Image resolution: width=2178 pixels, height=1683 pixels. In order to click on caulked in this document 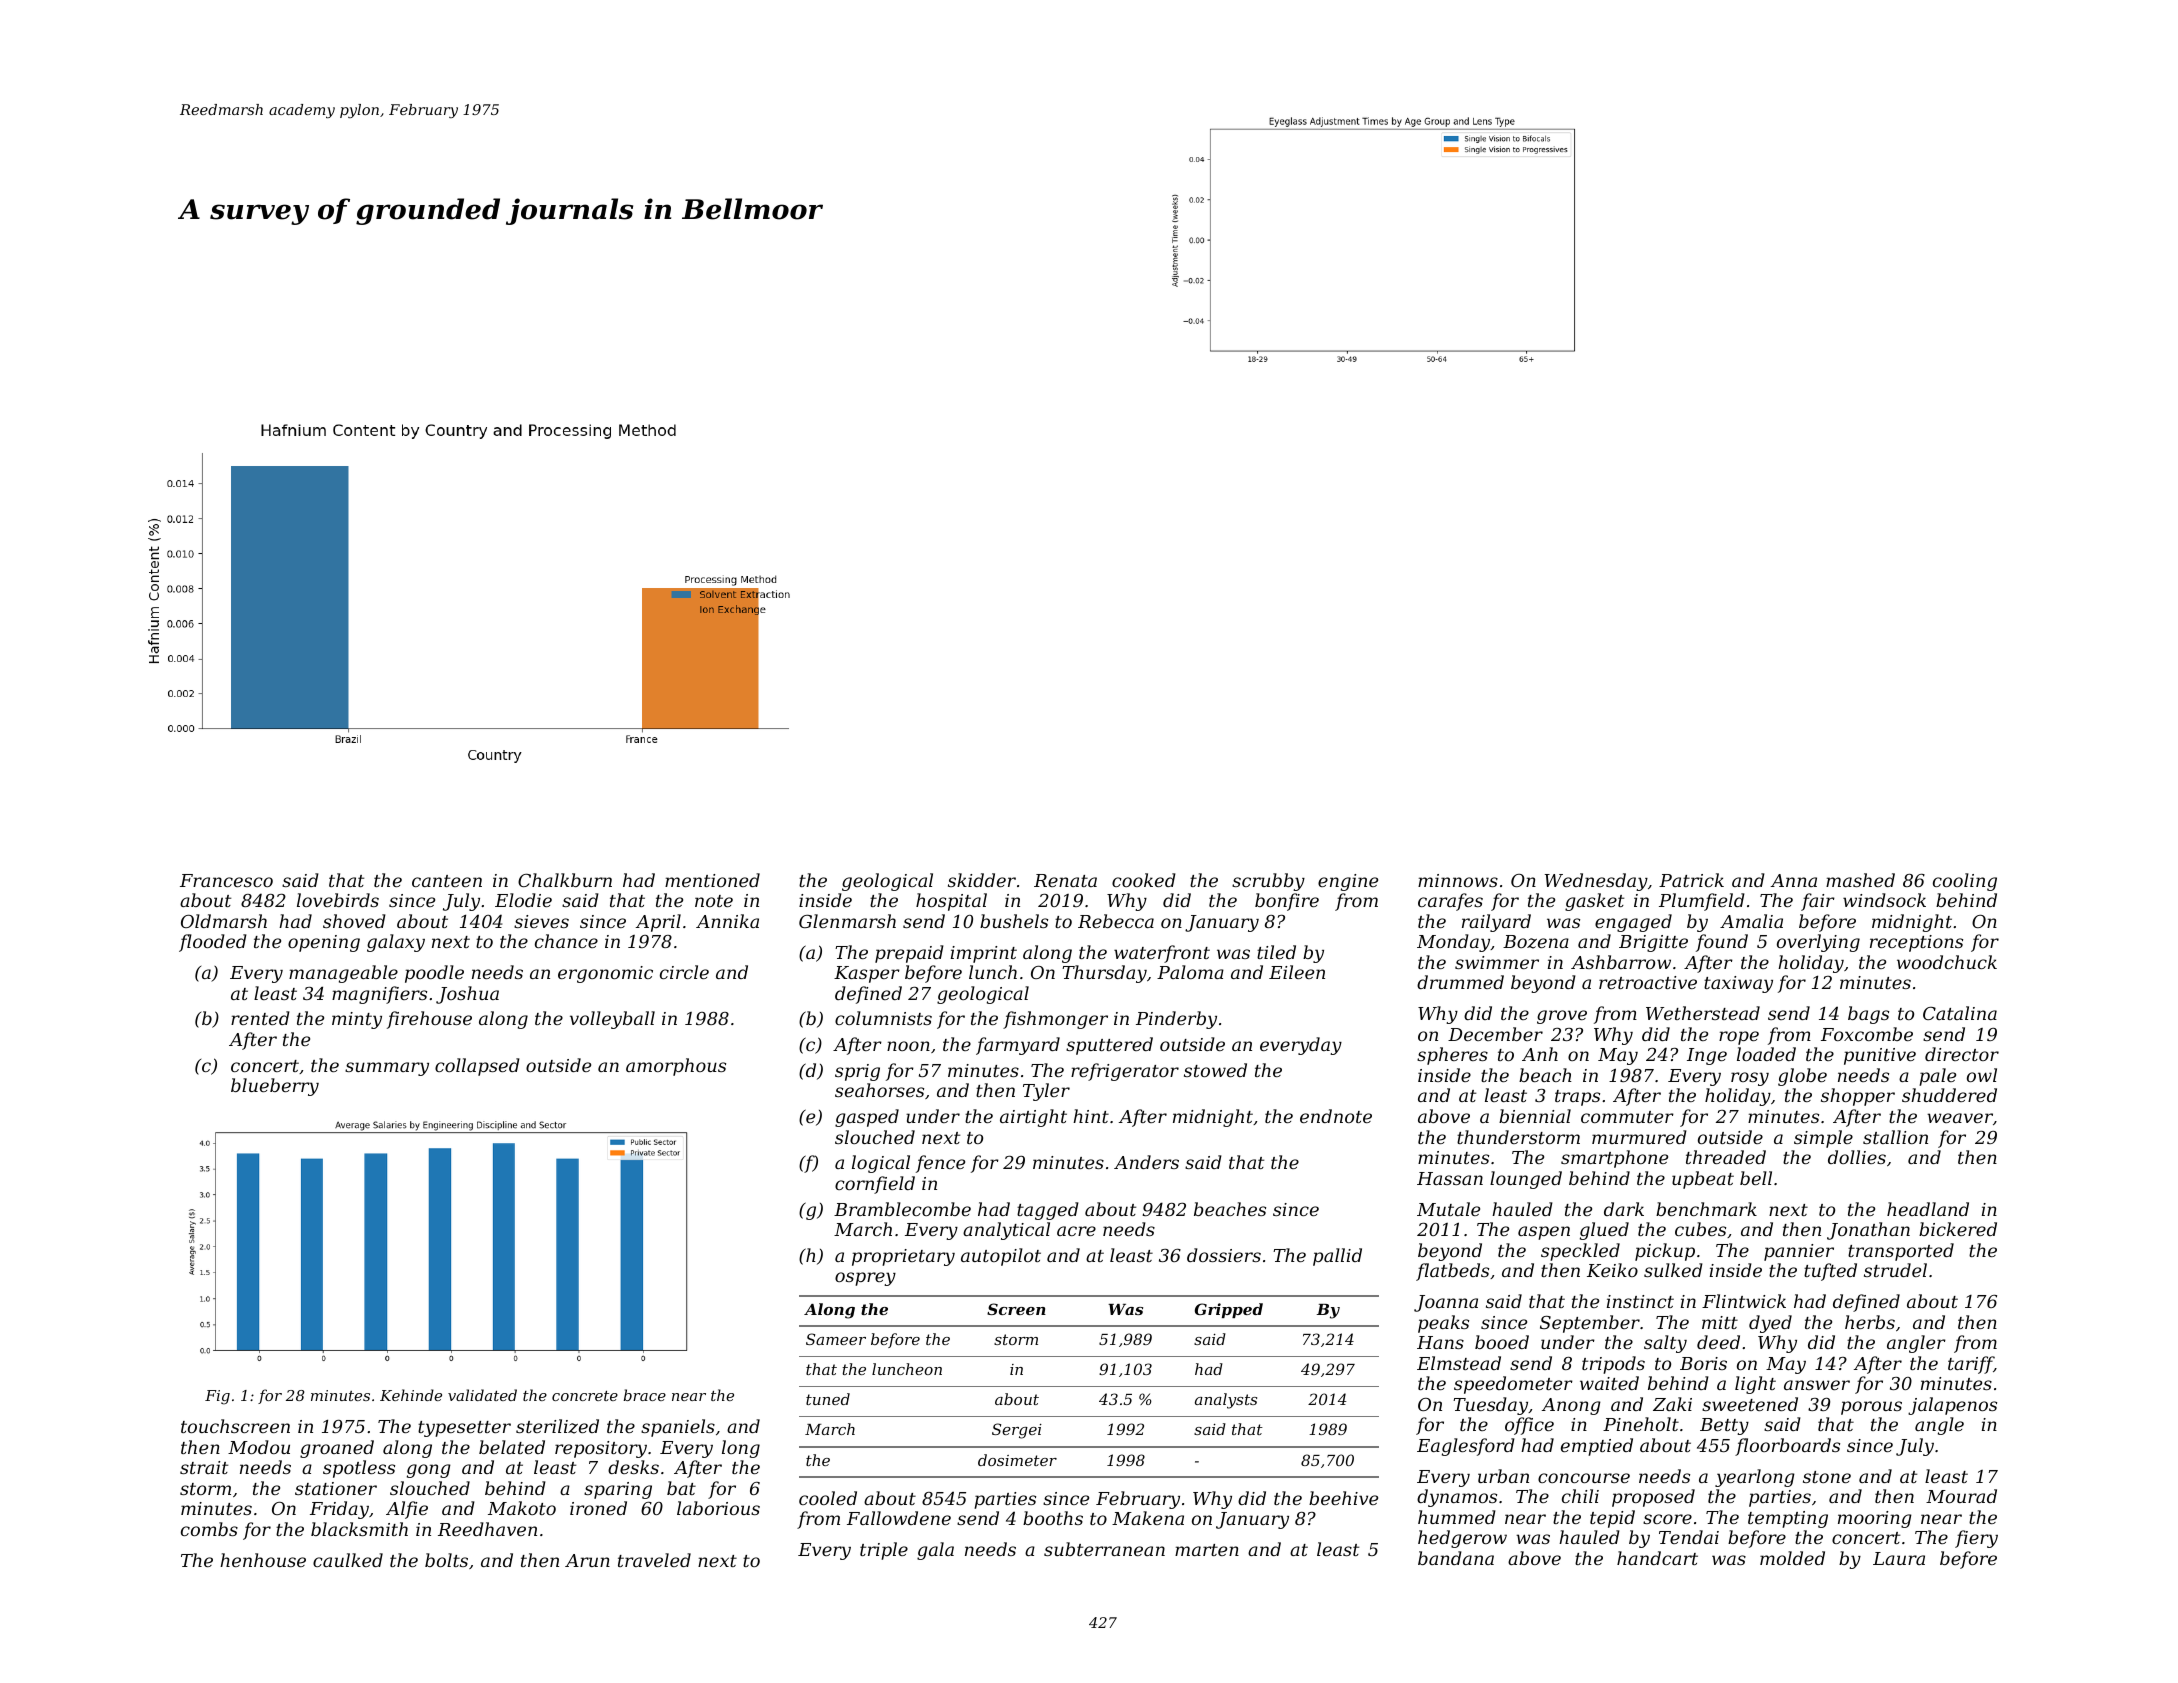, I will do `click(348, 1560)`.
